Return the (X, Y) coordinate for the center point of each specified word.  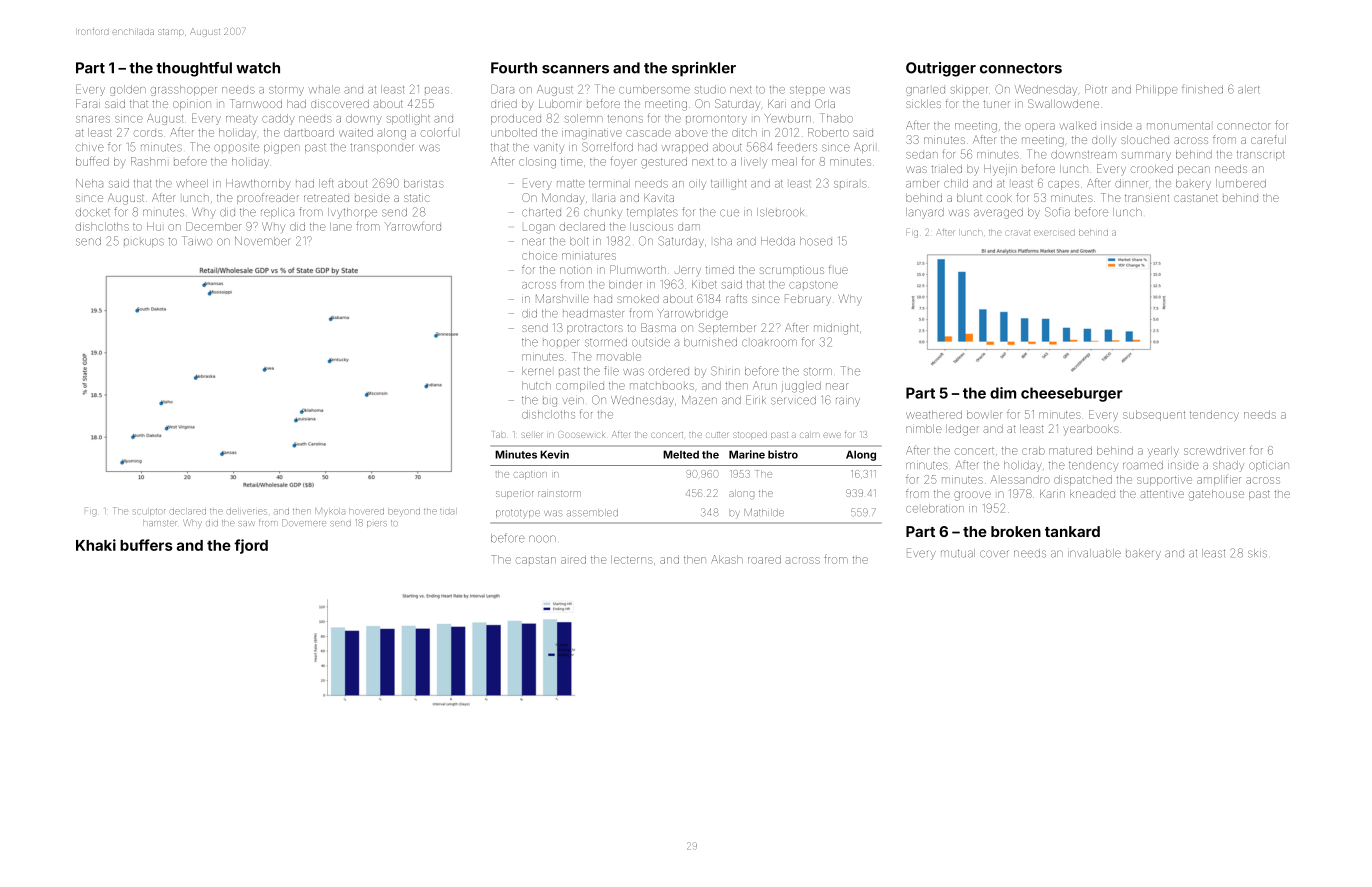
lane (341, 226)
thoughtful (194, 69)
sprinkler (704, 69)
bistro (783, 454)
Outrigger (941, 69)
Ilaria (605, 198)
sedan (922, 155)
